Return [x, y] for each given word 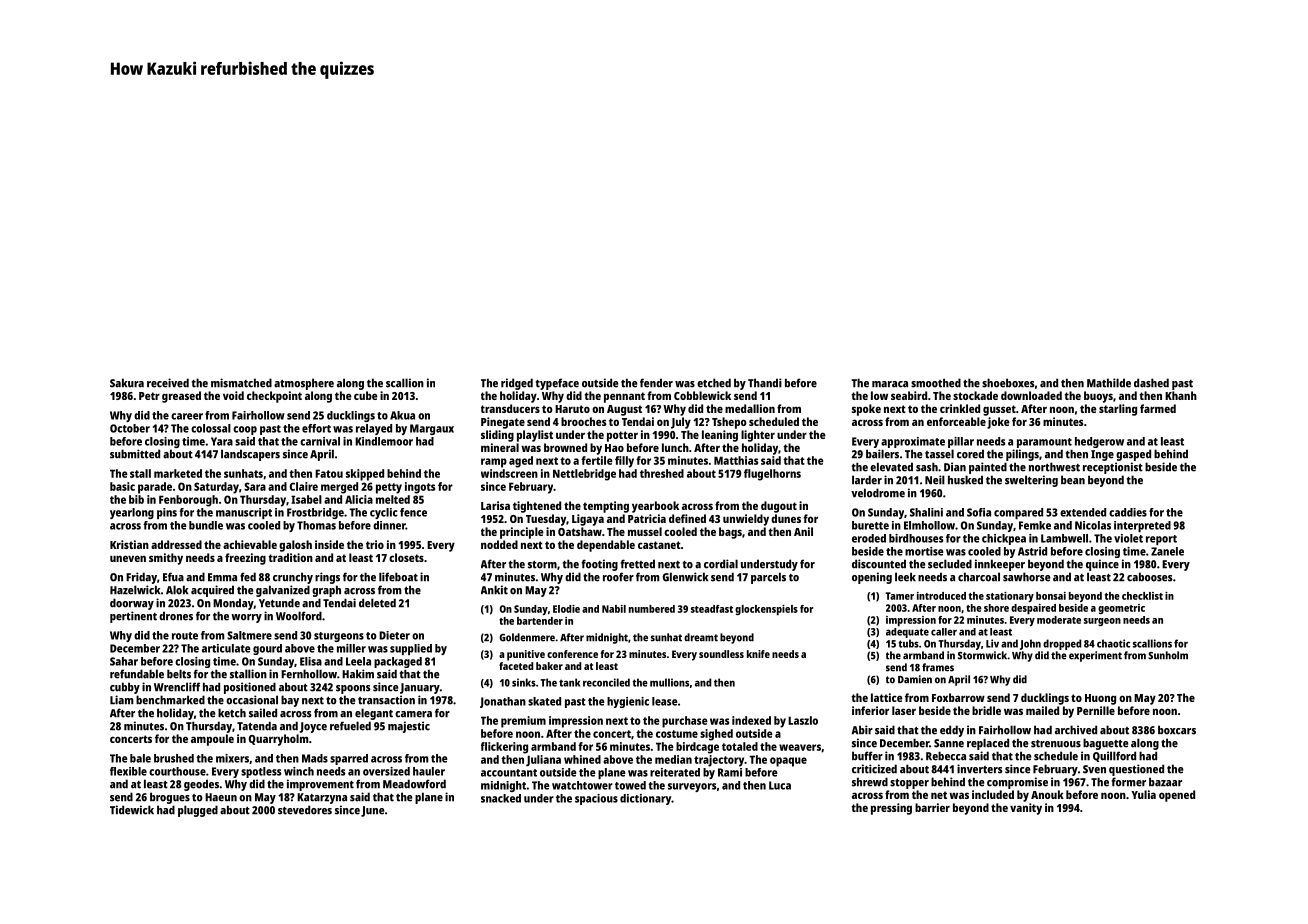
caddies [1128, 512]
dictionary [646, 799]
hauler [429, 771]
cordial [721, 564]
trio [375, 544]
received [168, 383]
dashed [1151, 383]
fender [656, 383]
